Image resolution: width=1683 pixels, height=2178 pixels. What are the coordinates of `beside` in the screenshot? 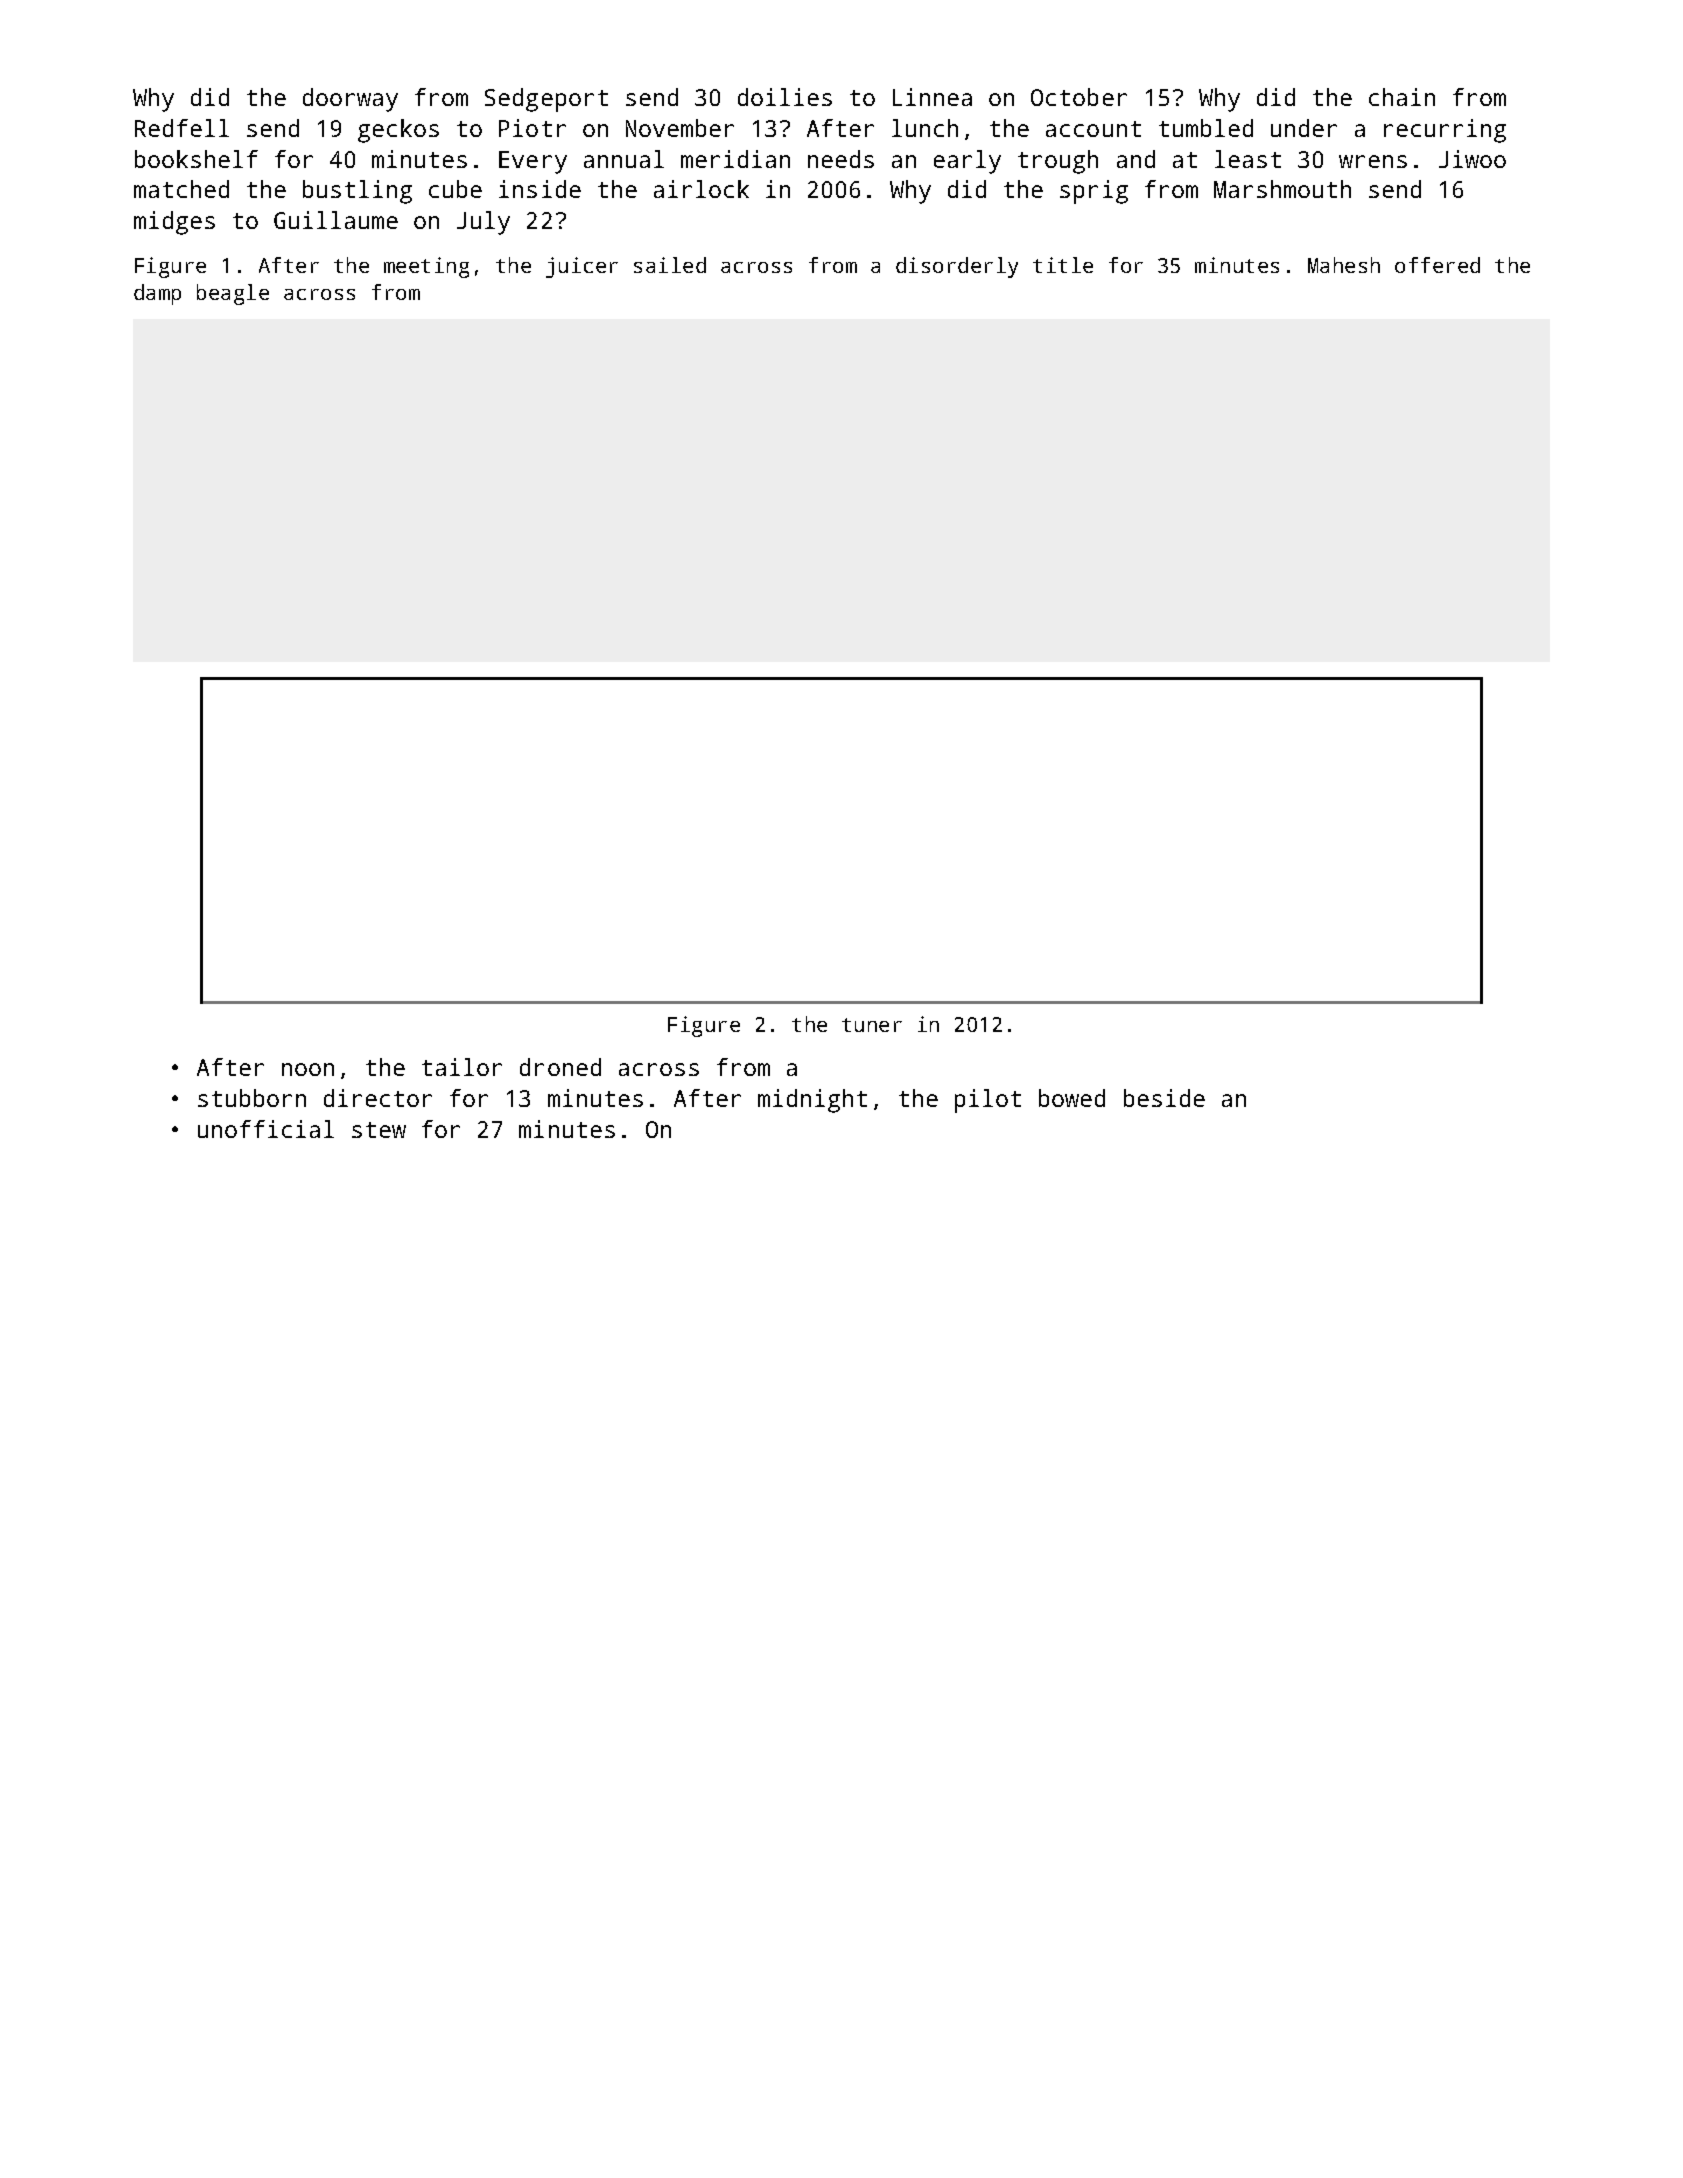 It's located at (1164, 1098).
